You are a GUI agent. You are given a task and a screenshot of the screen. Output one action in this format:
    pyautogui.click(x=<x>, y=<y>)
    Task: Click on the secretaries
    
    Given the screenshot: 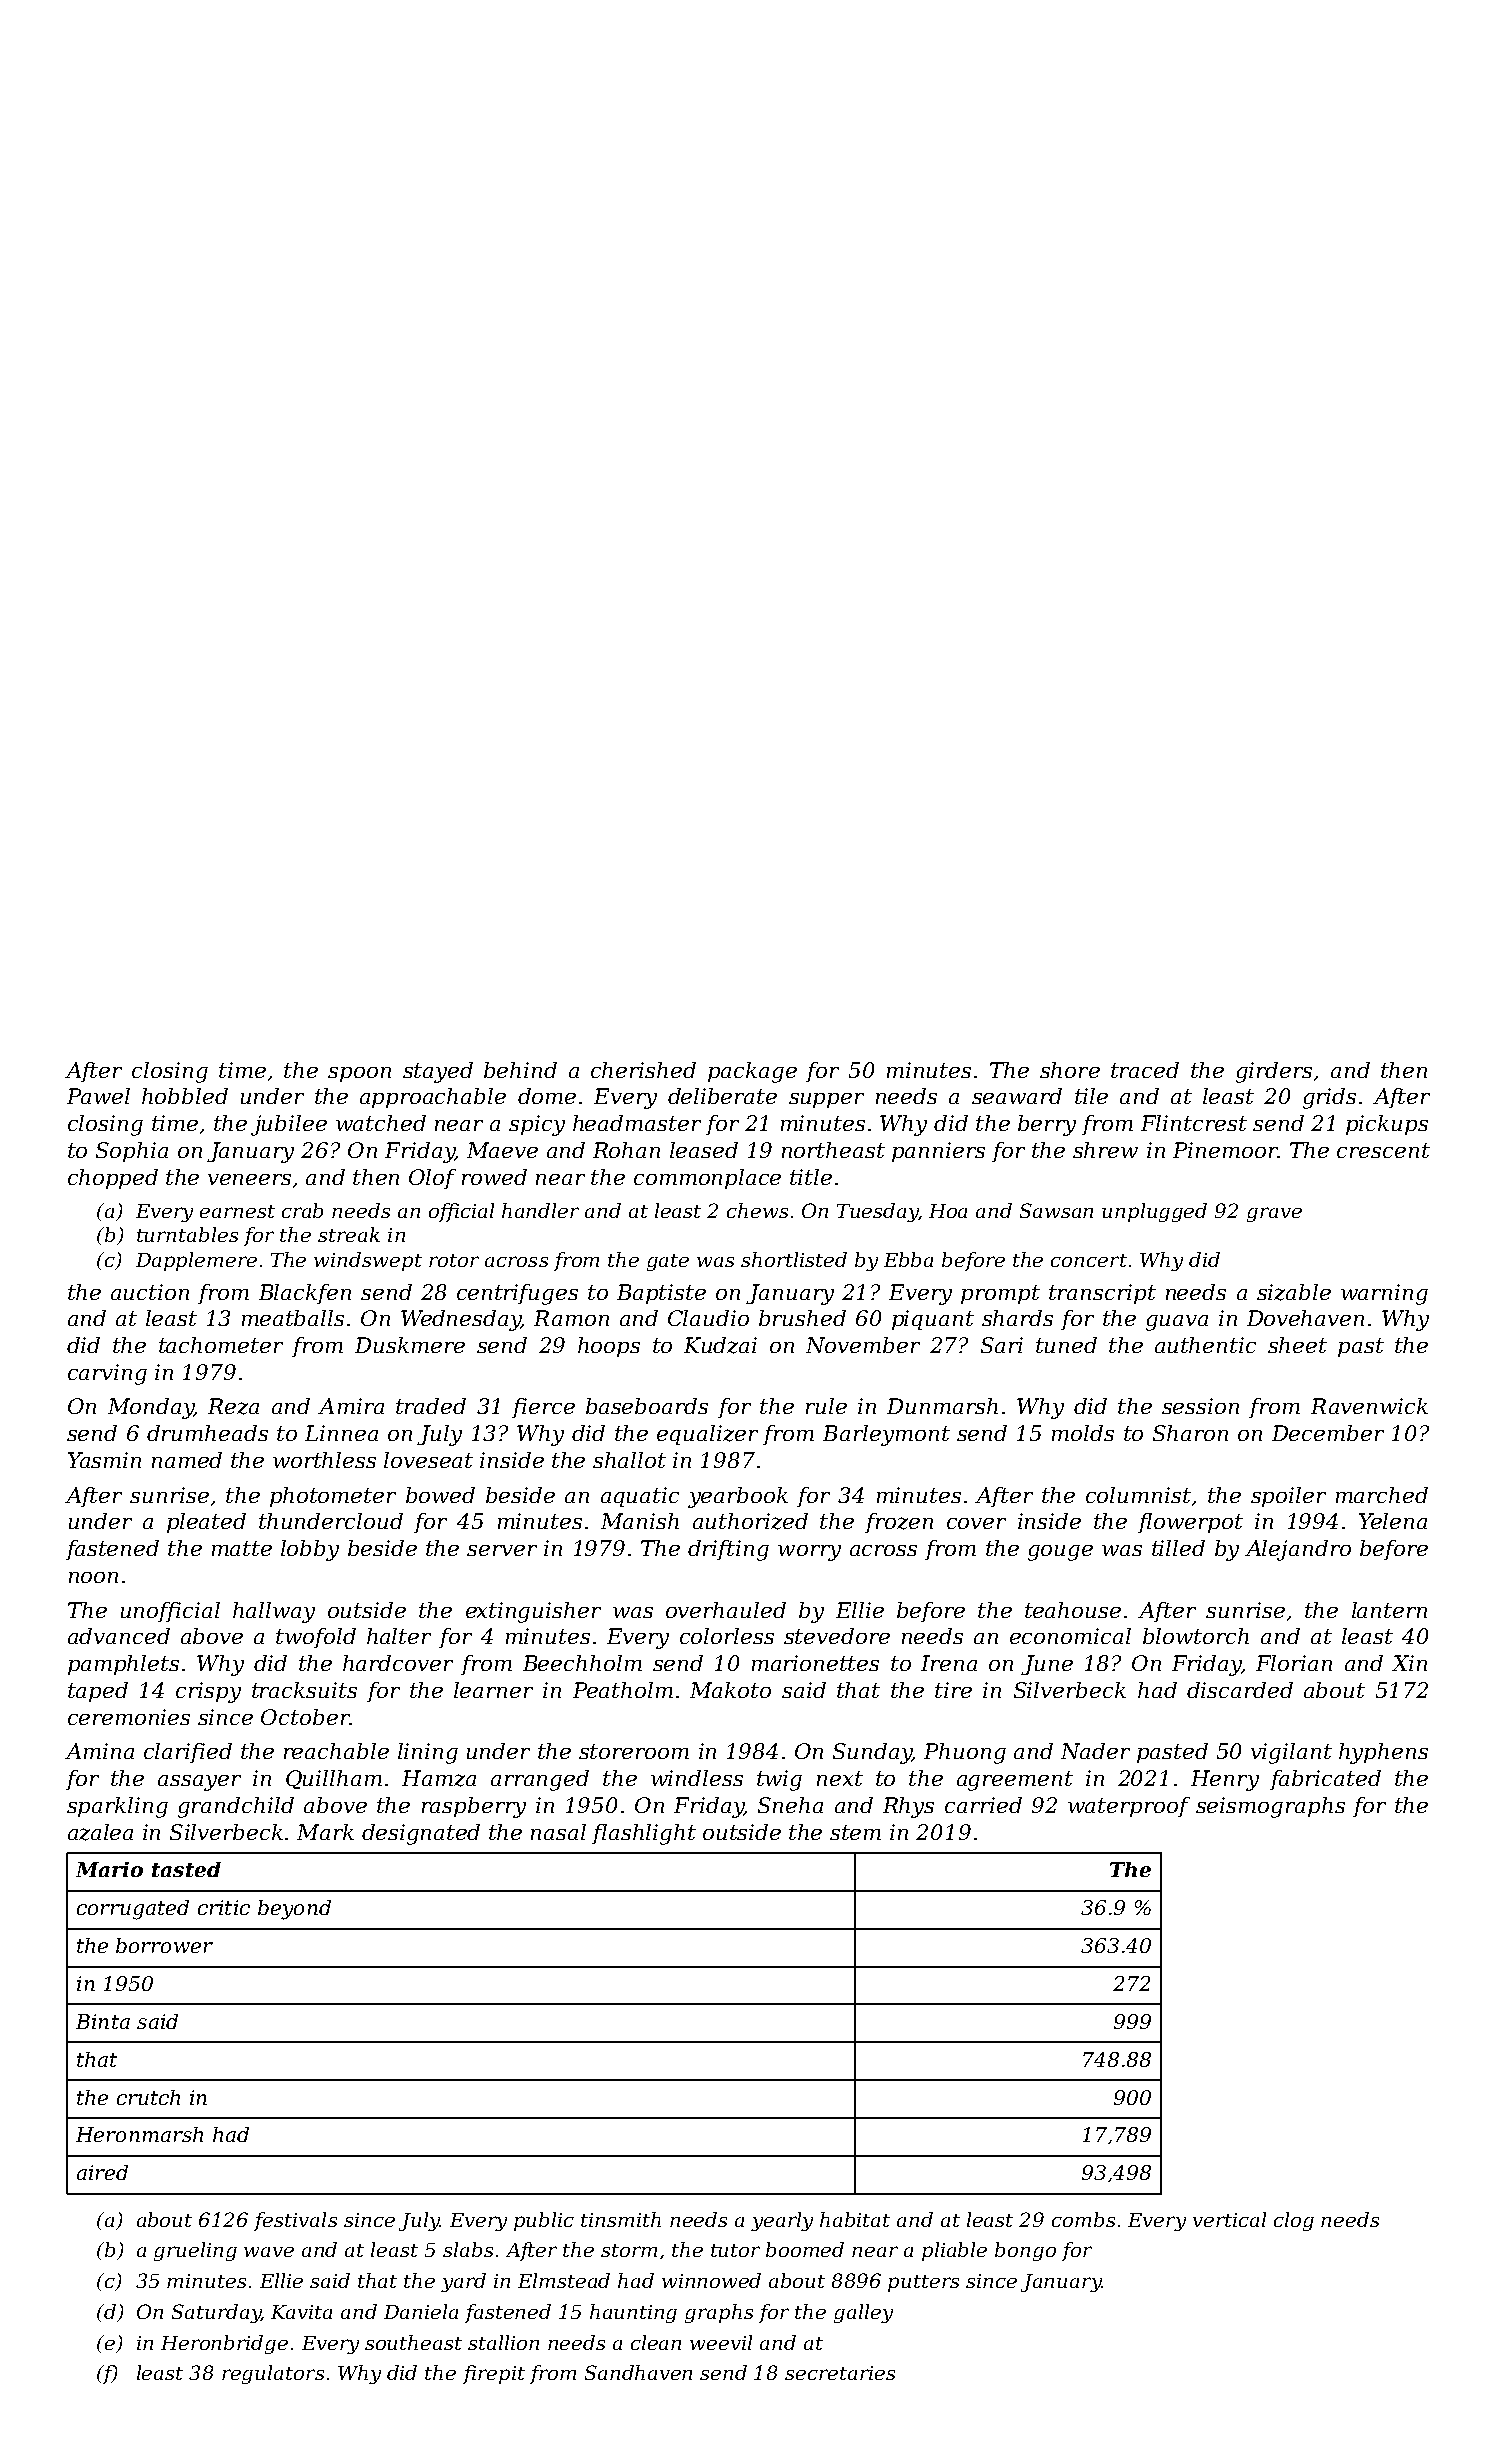 What is the action you would take?
    pyautogui.click(x=840, y=2373)
